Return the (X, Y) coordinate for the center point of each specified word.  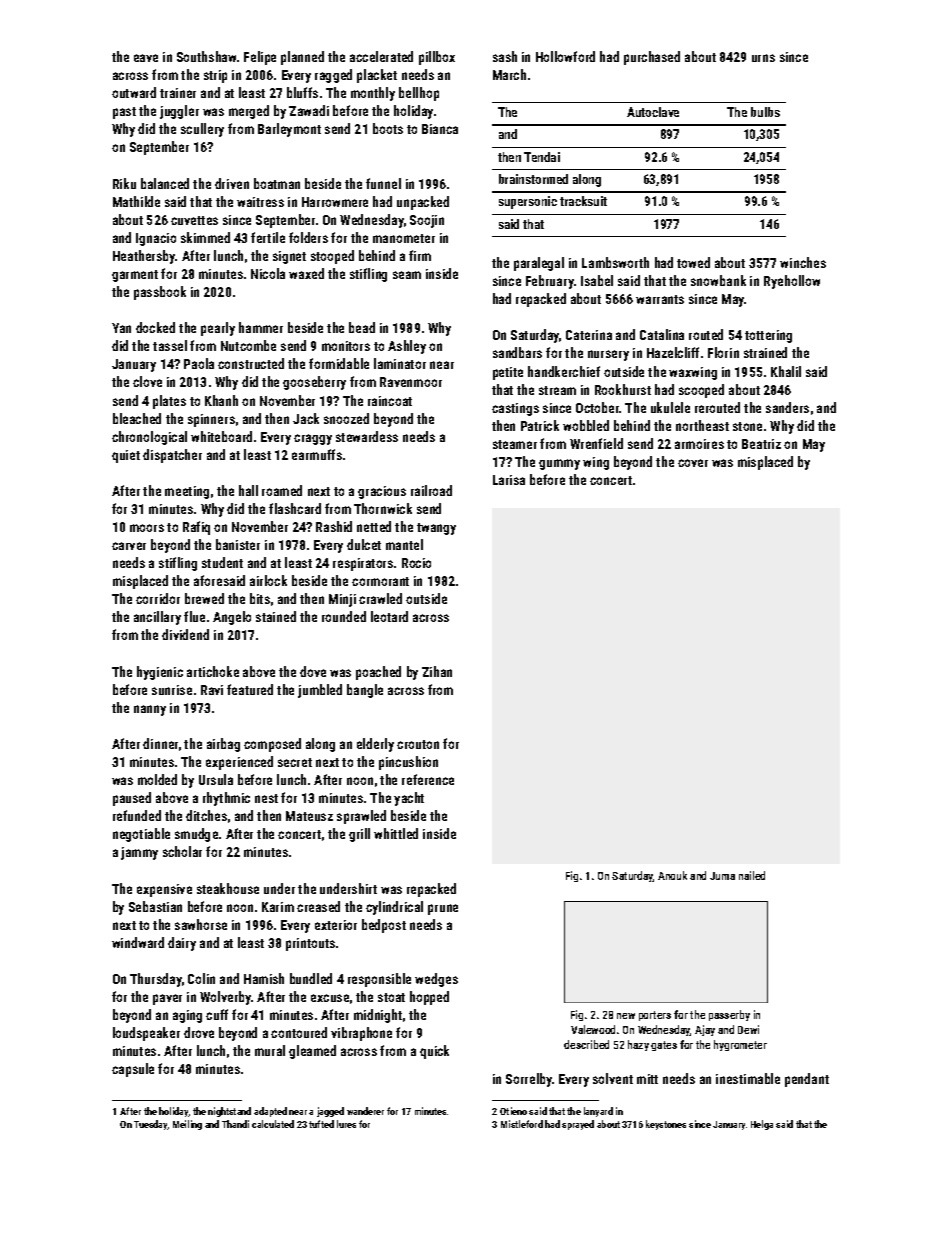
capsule (133, 1070)
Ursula (216, 779)
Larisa (509, 480)
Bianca (440, 129)
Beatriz (761, 444)
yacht (409, 799)
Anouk (672, 875)
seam (407, 275)
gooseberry (314, 383)
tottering (768, 336)
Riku (124, 183)
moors (147, 528)
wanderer (365, 1111)
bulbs (765, 112)
